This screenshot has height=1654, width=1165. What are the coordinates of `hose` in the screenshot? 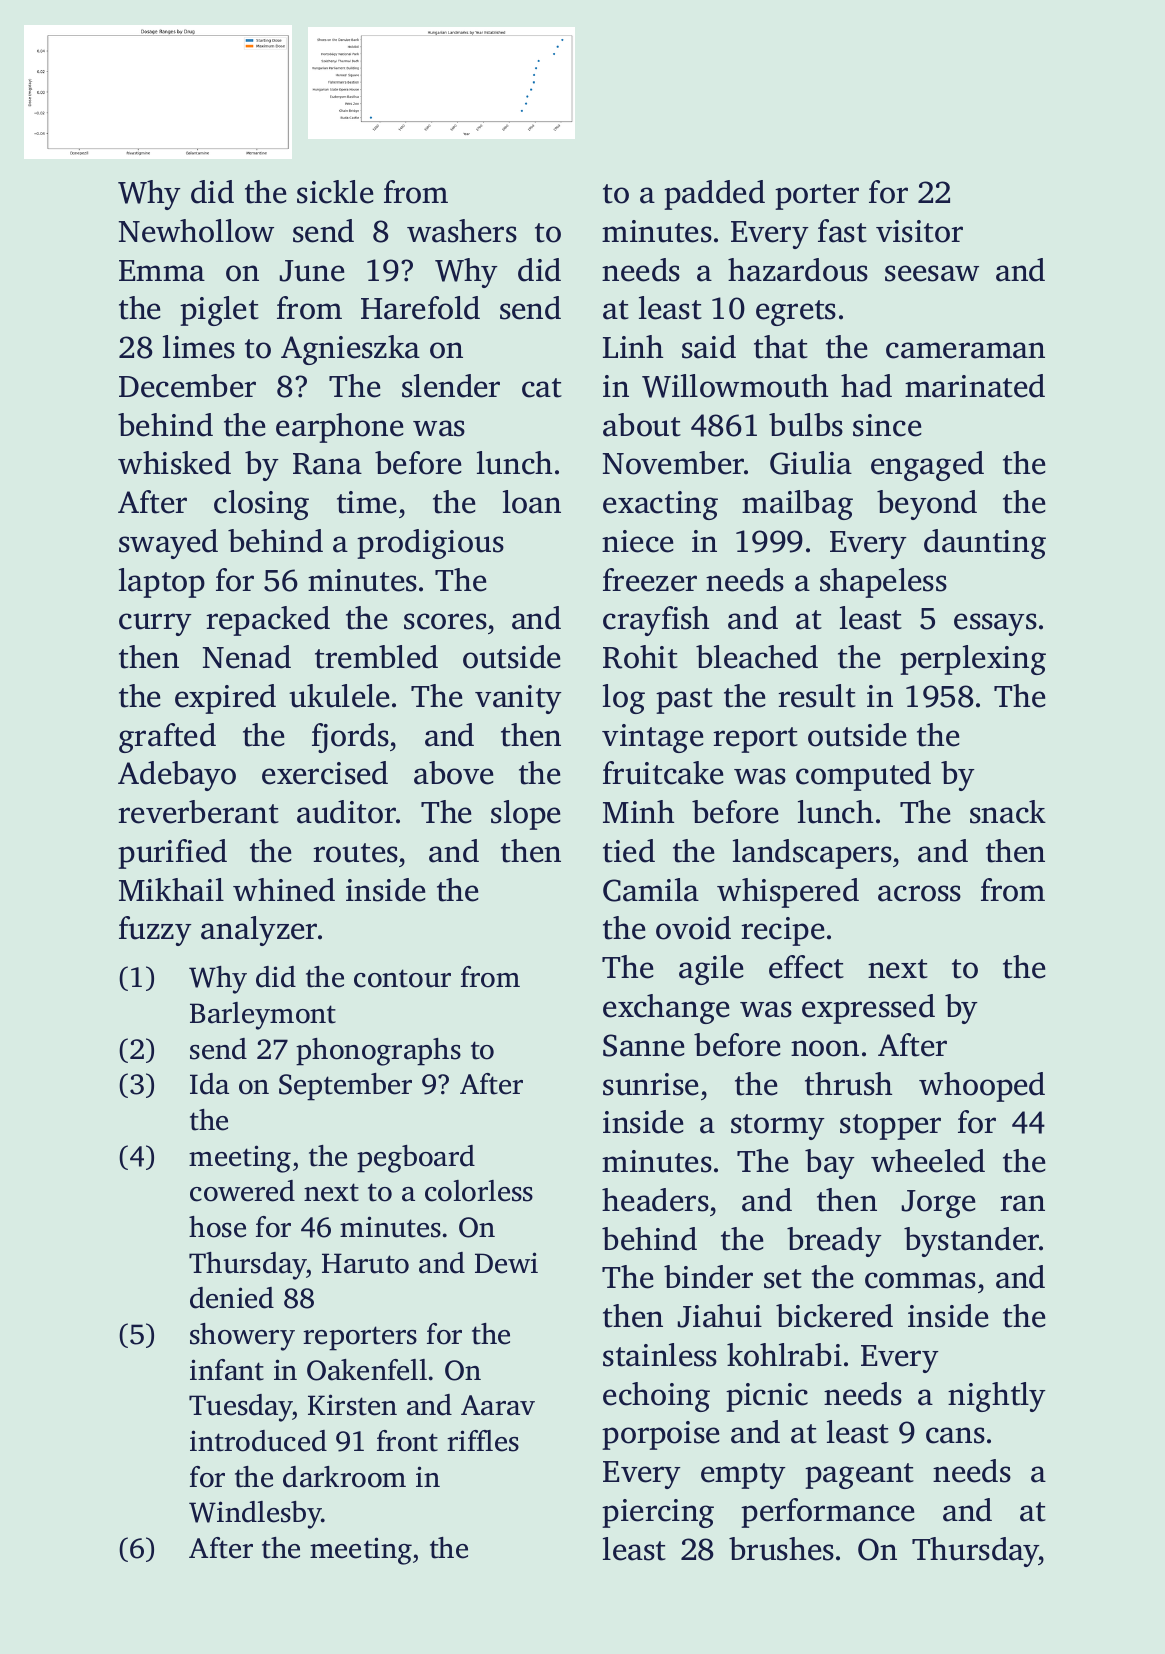 It's located at (217, 1227).
